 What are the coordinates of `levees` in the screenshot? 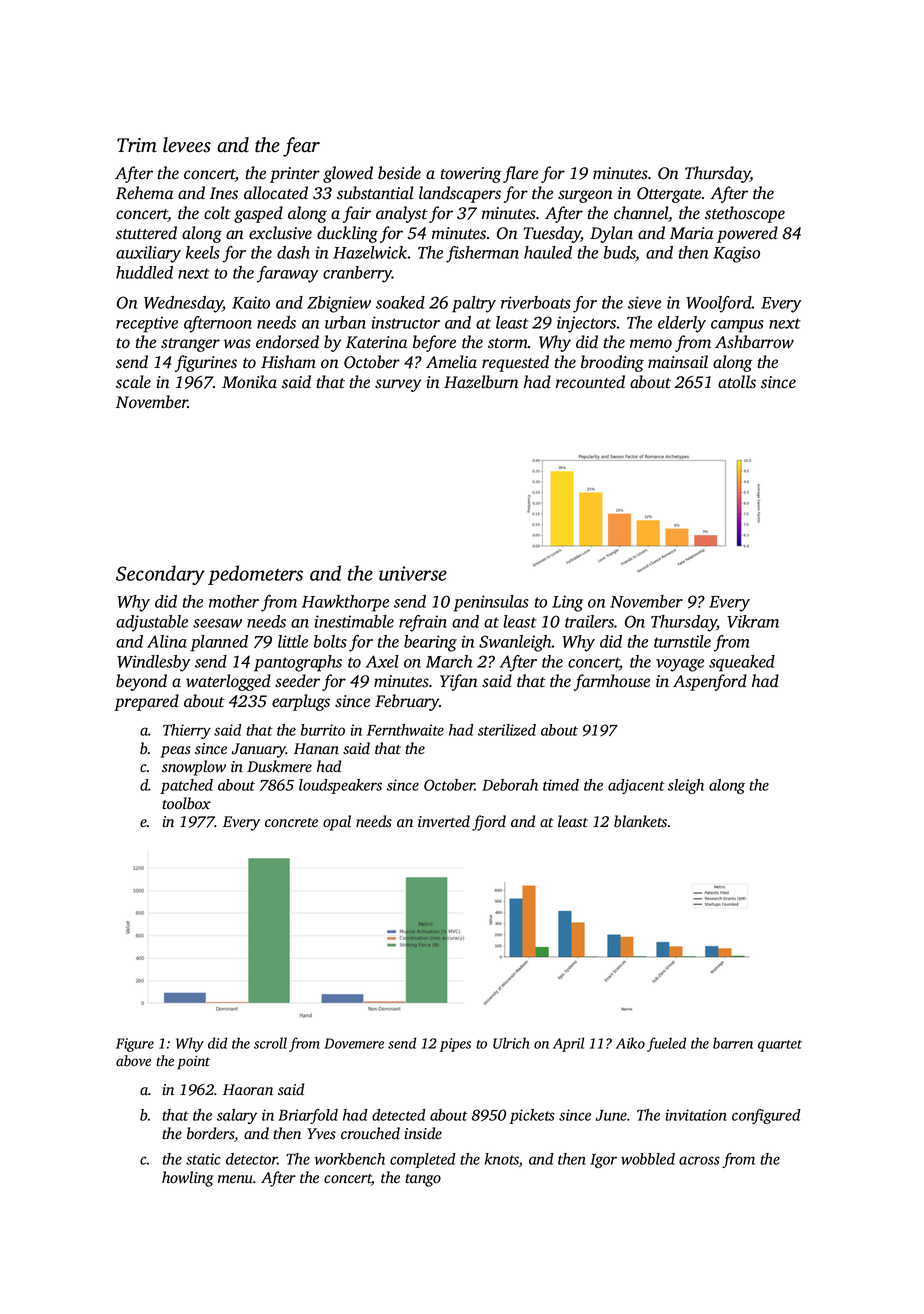 It's located at (187, 145).
